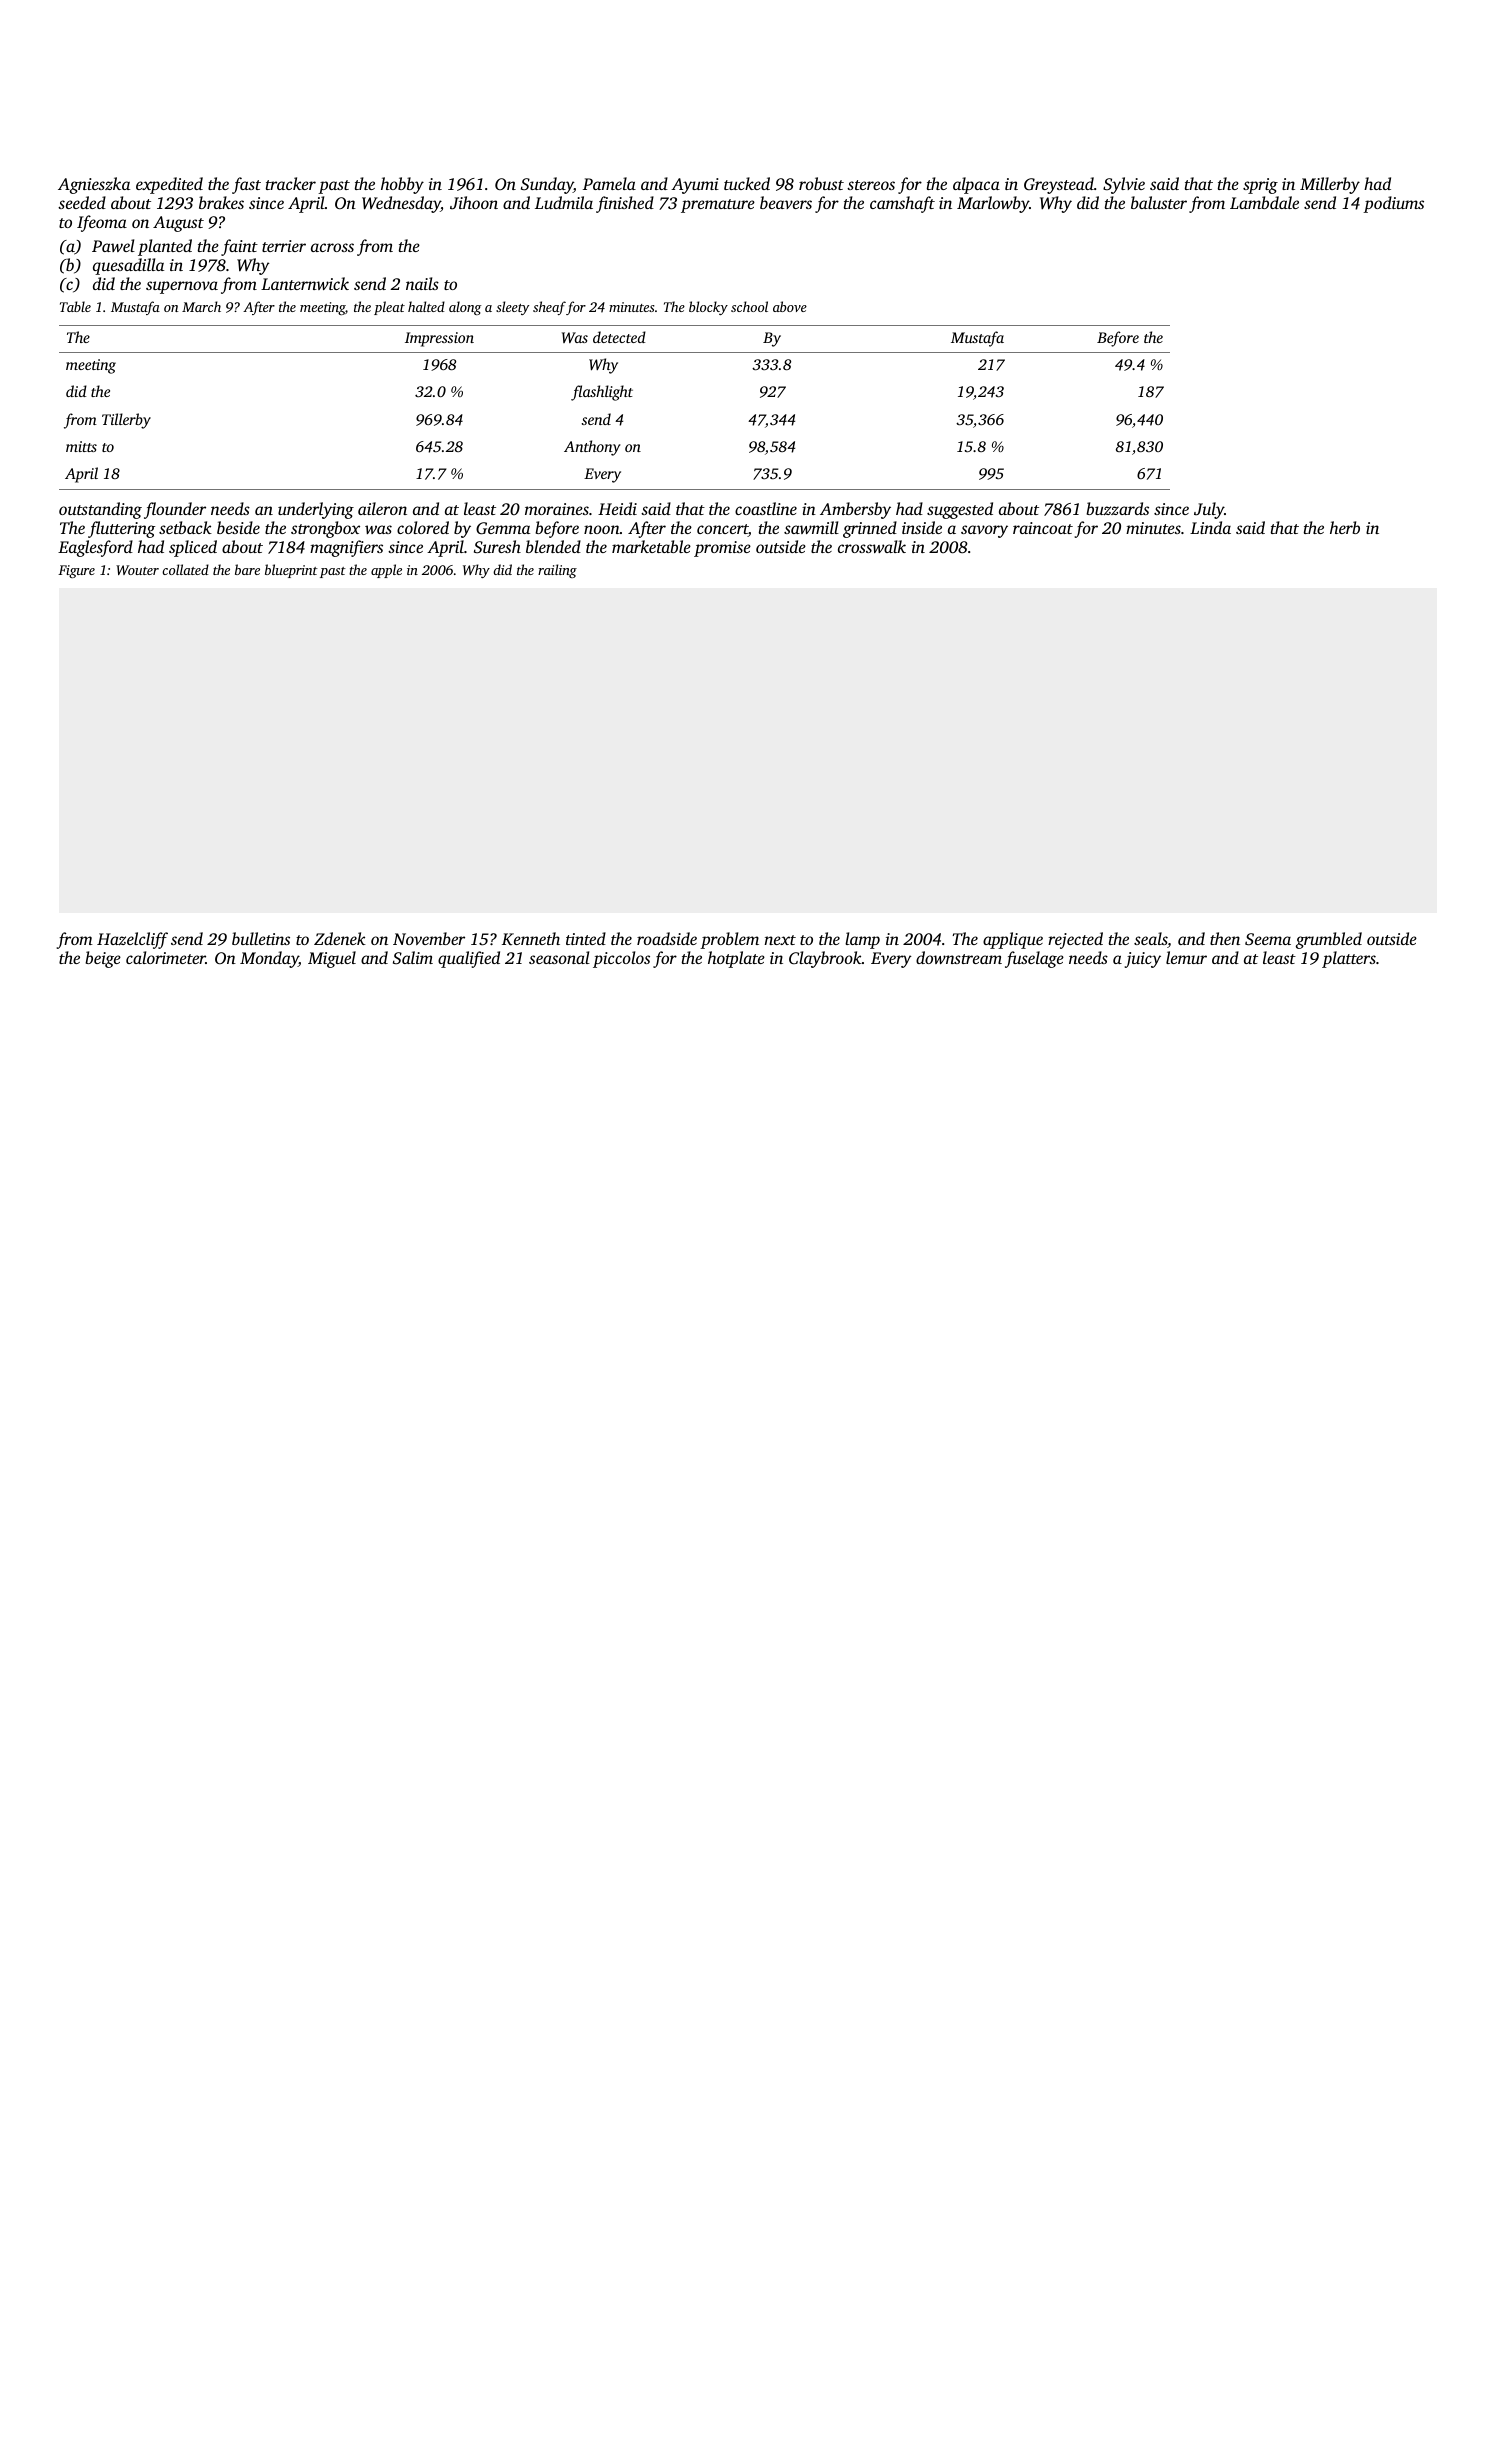 This screenshot has width=1496, height=2464. I want to click on Monday, so click(269, 959).
